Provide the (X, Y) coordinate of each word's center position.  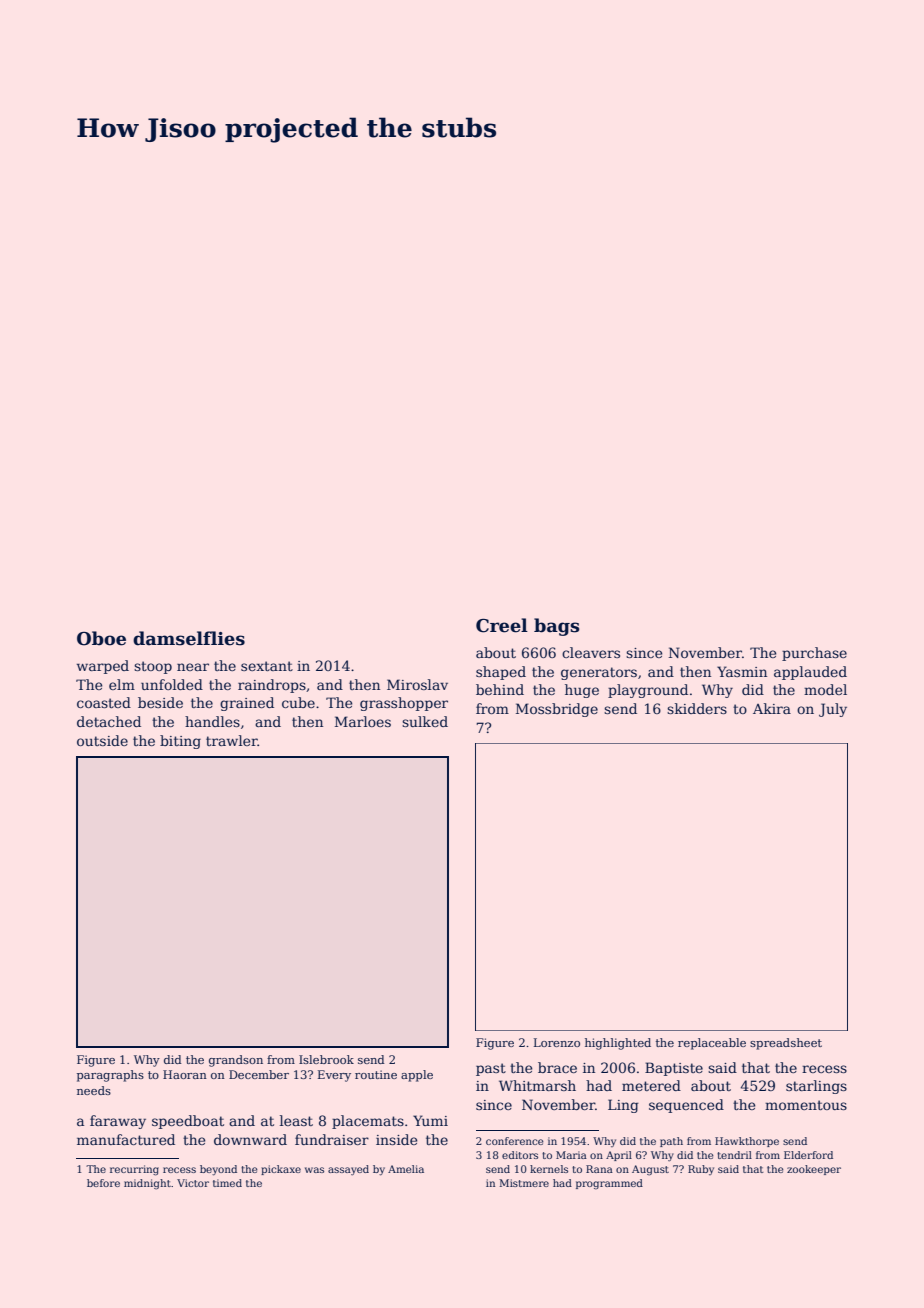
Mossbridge (557, 710)
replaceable (712, 1044)
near (193, 667)
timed (227, 1183)
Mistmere (524, 1183)
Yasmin (742, 671)
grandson (236, 1061)
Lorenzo (557, 1042)
